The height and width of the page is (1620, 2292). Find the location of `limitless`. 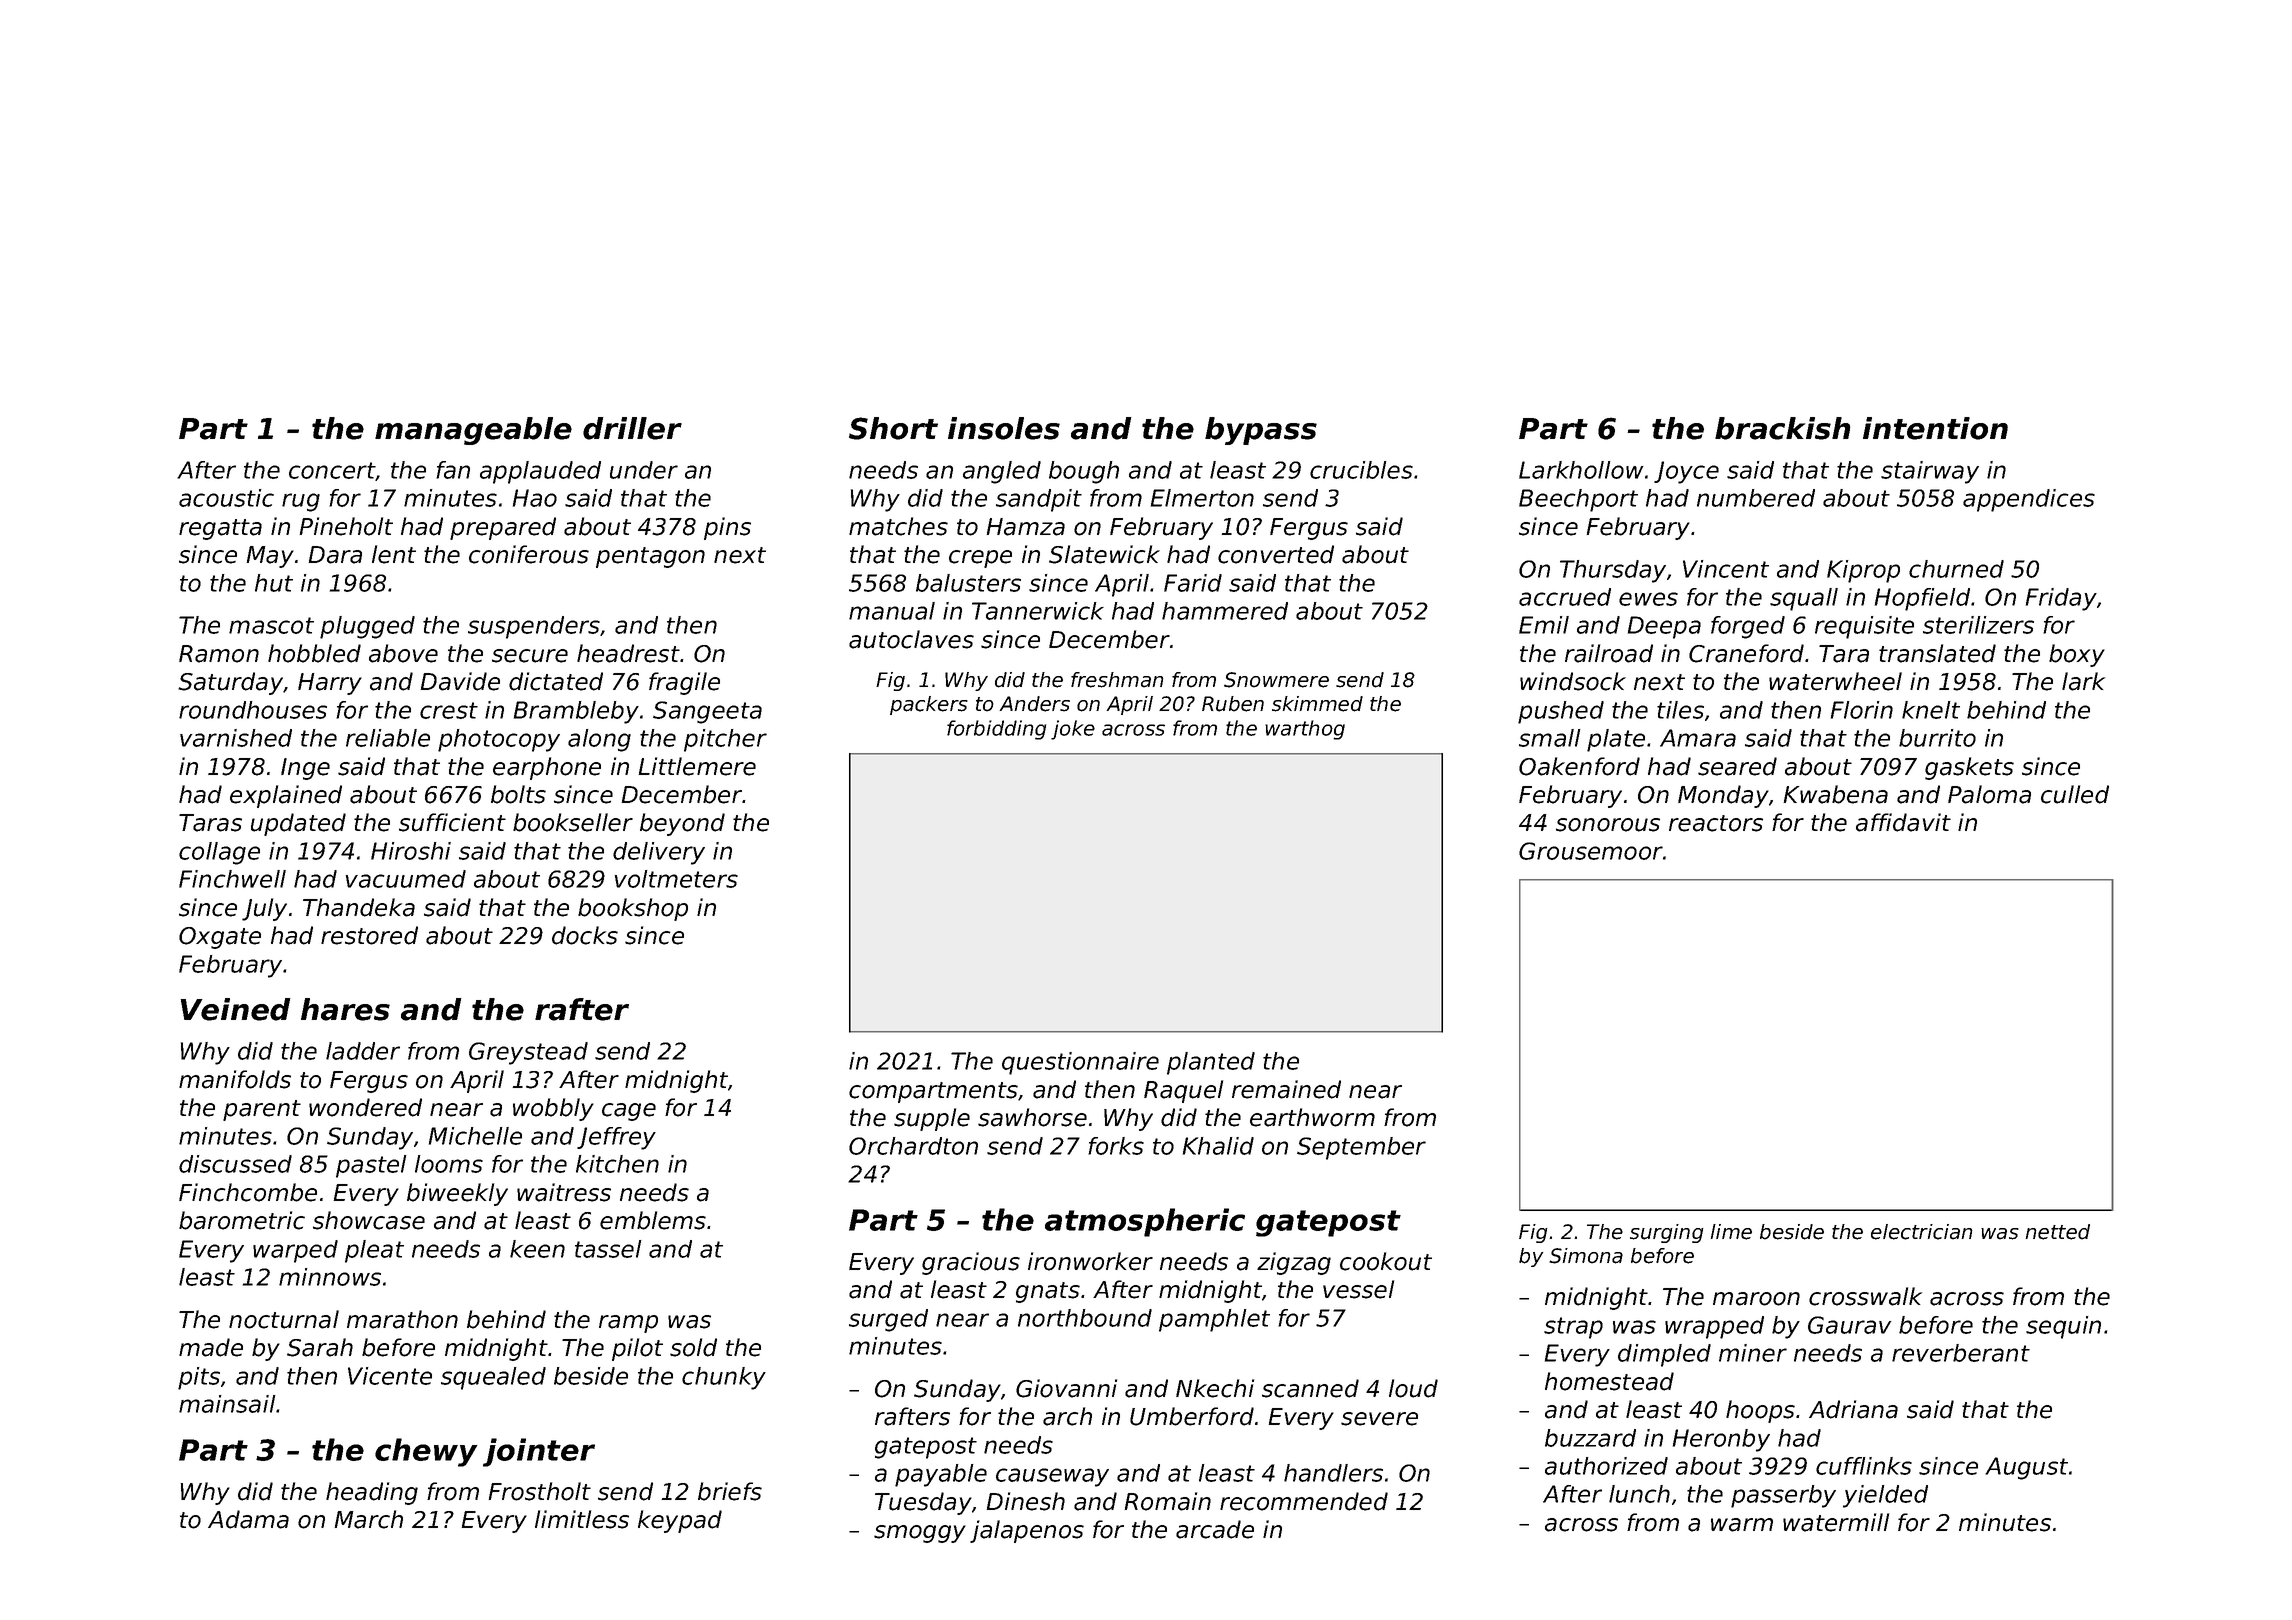

limitless is located at coordinates (582, 1519).
